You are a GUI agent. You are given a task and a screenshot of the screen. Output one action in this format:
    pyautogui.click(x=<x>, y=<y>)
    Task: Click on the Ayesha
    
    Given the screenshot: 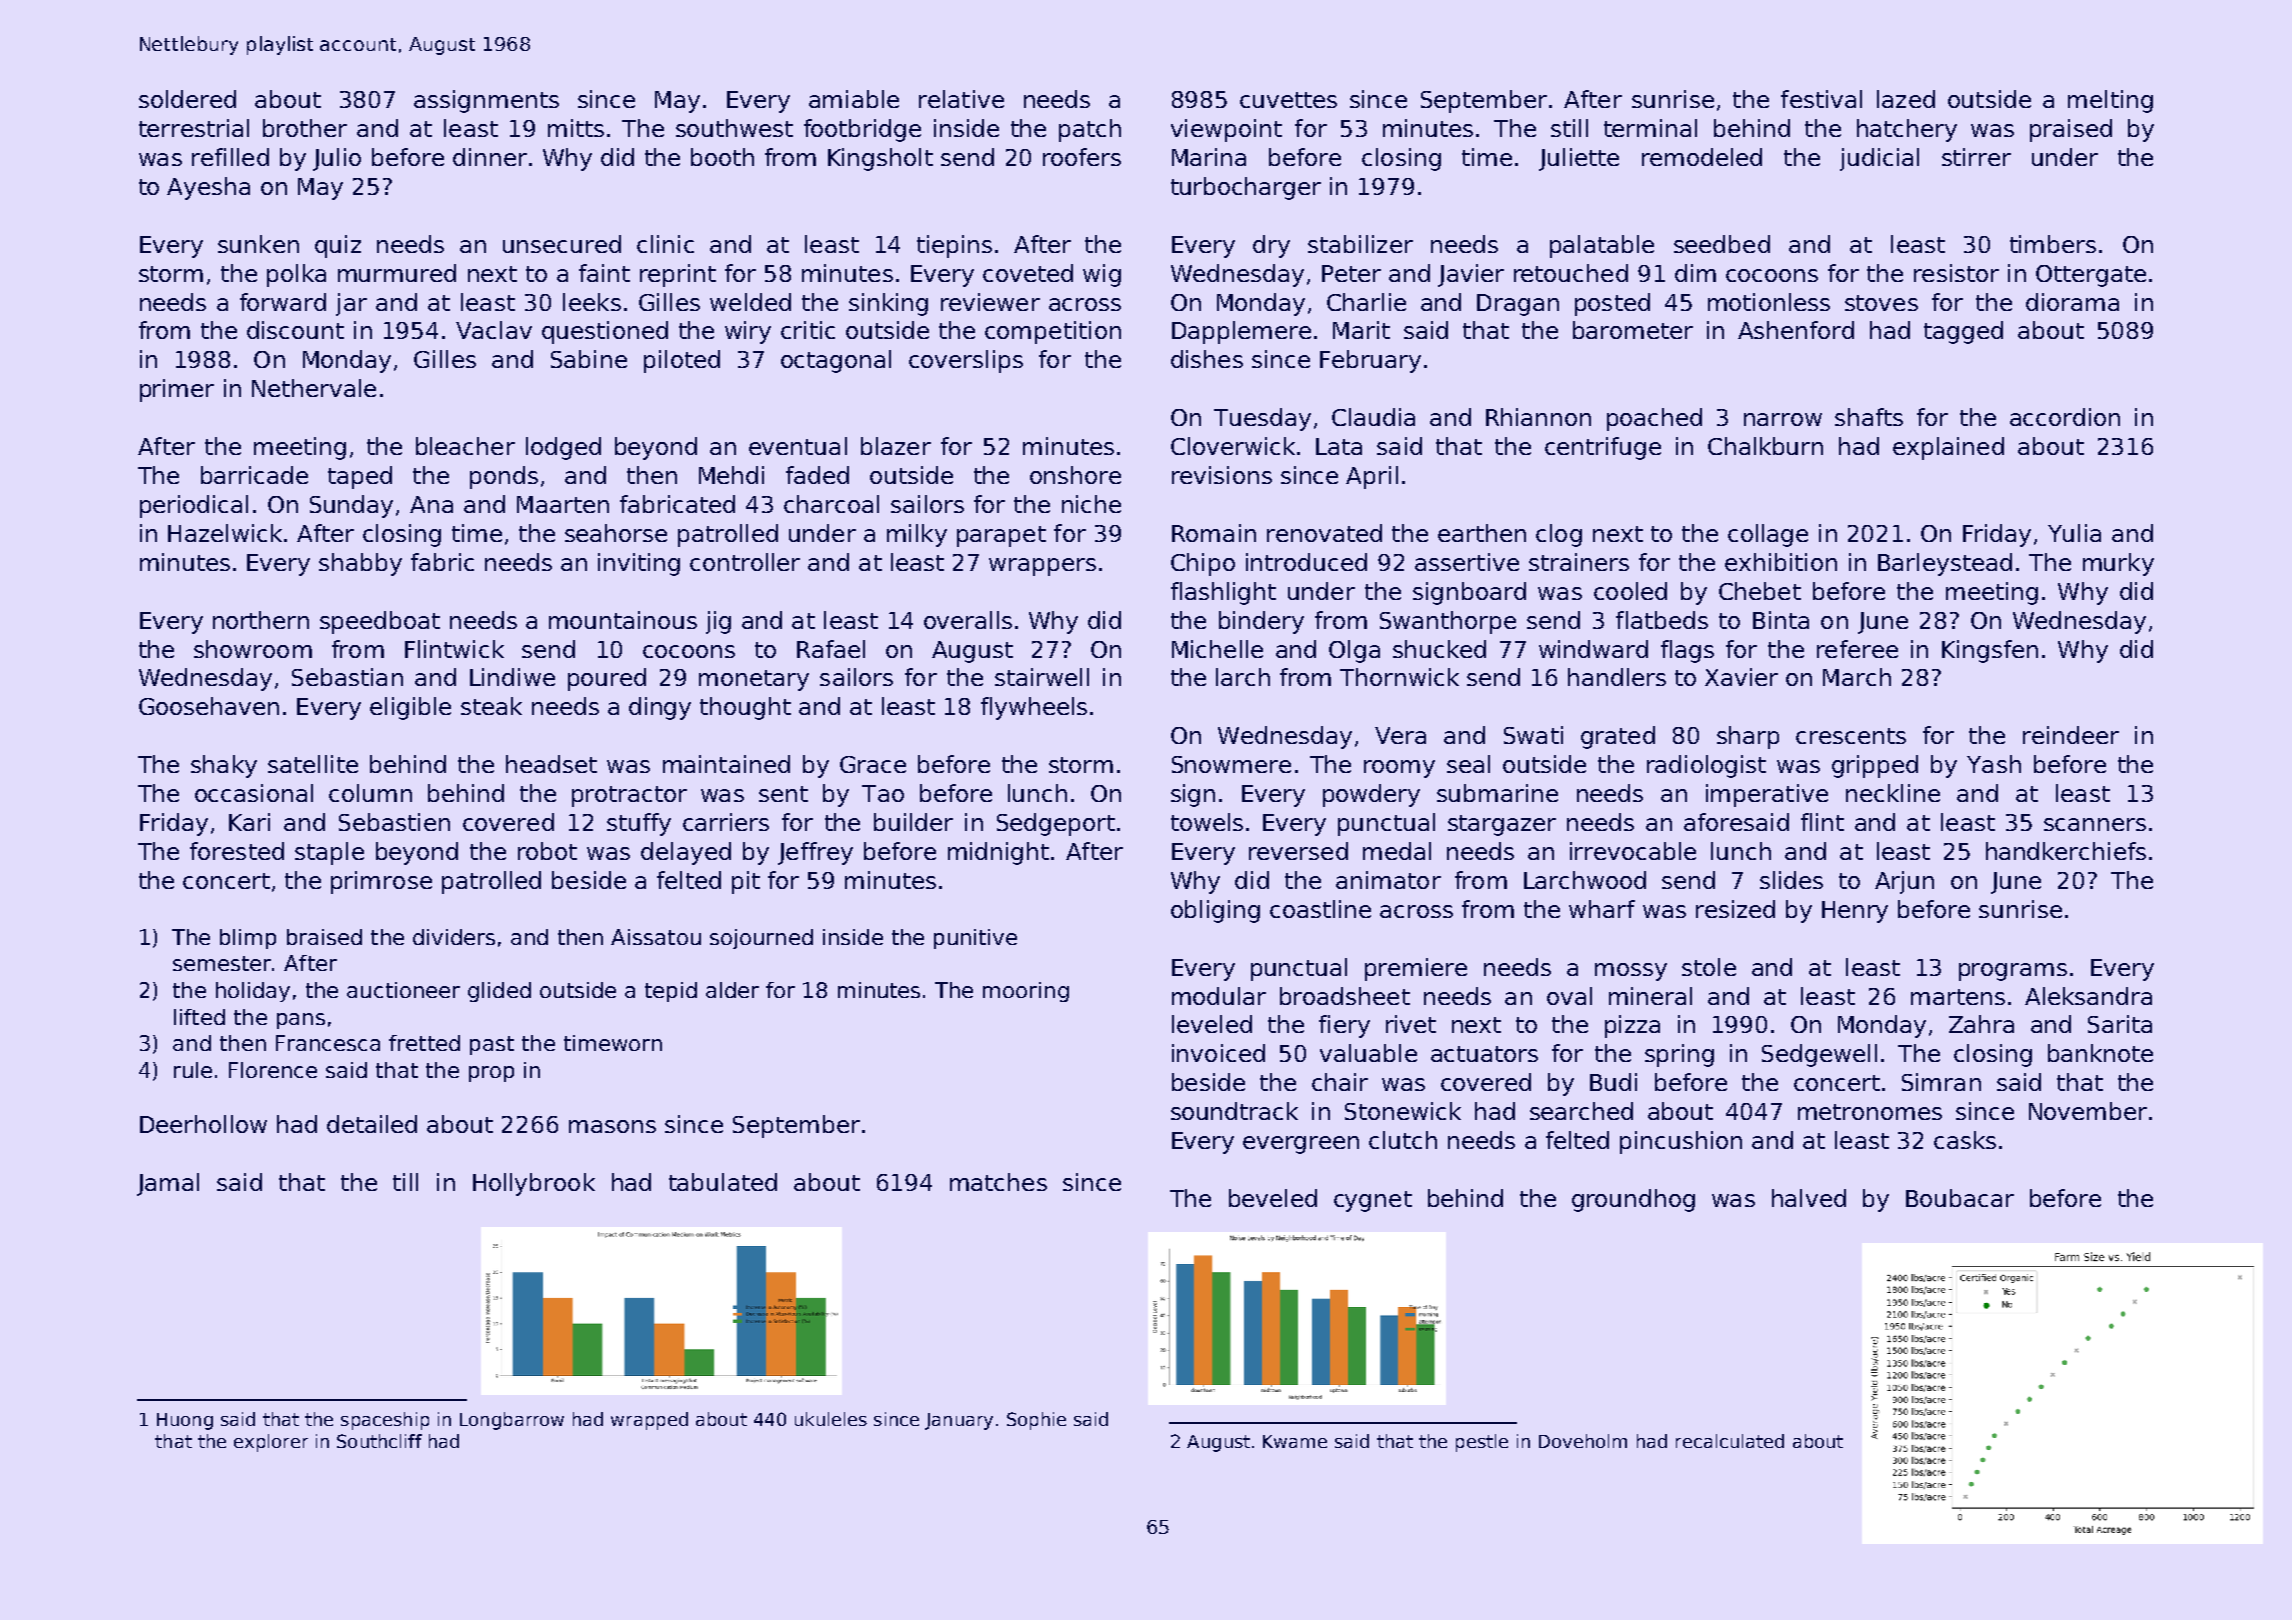 What is the action you would take?
    pyautogui.click(x=208, y=188)
